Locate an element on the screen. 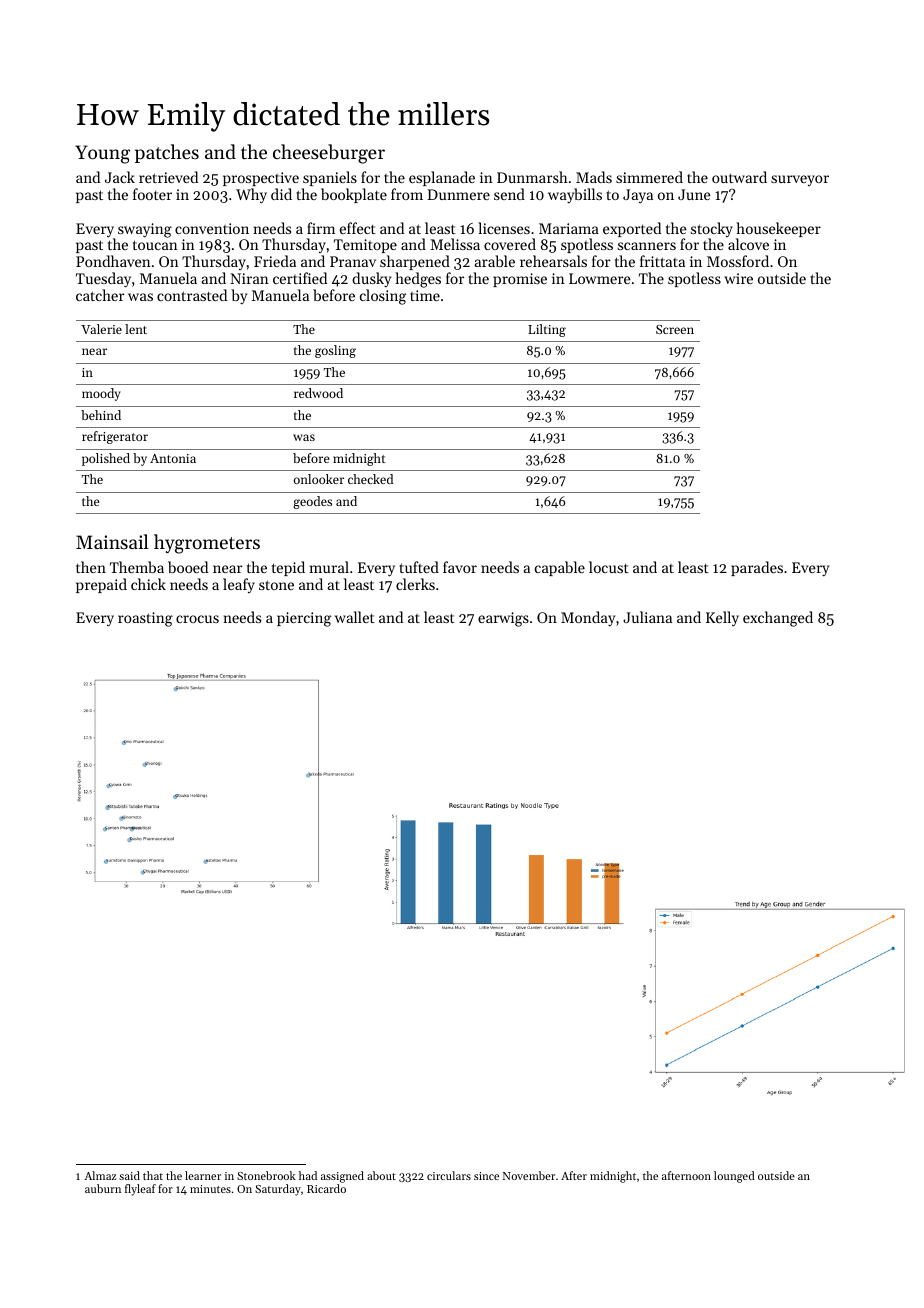 The width and height of the screenshot is (924, 1308). since is located at coordinates (486, 1176).
